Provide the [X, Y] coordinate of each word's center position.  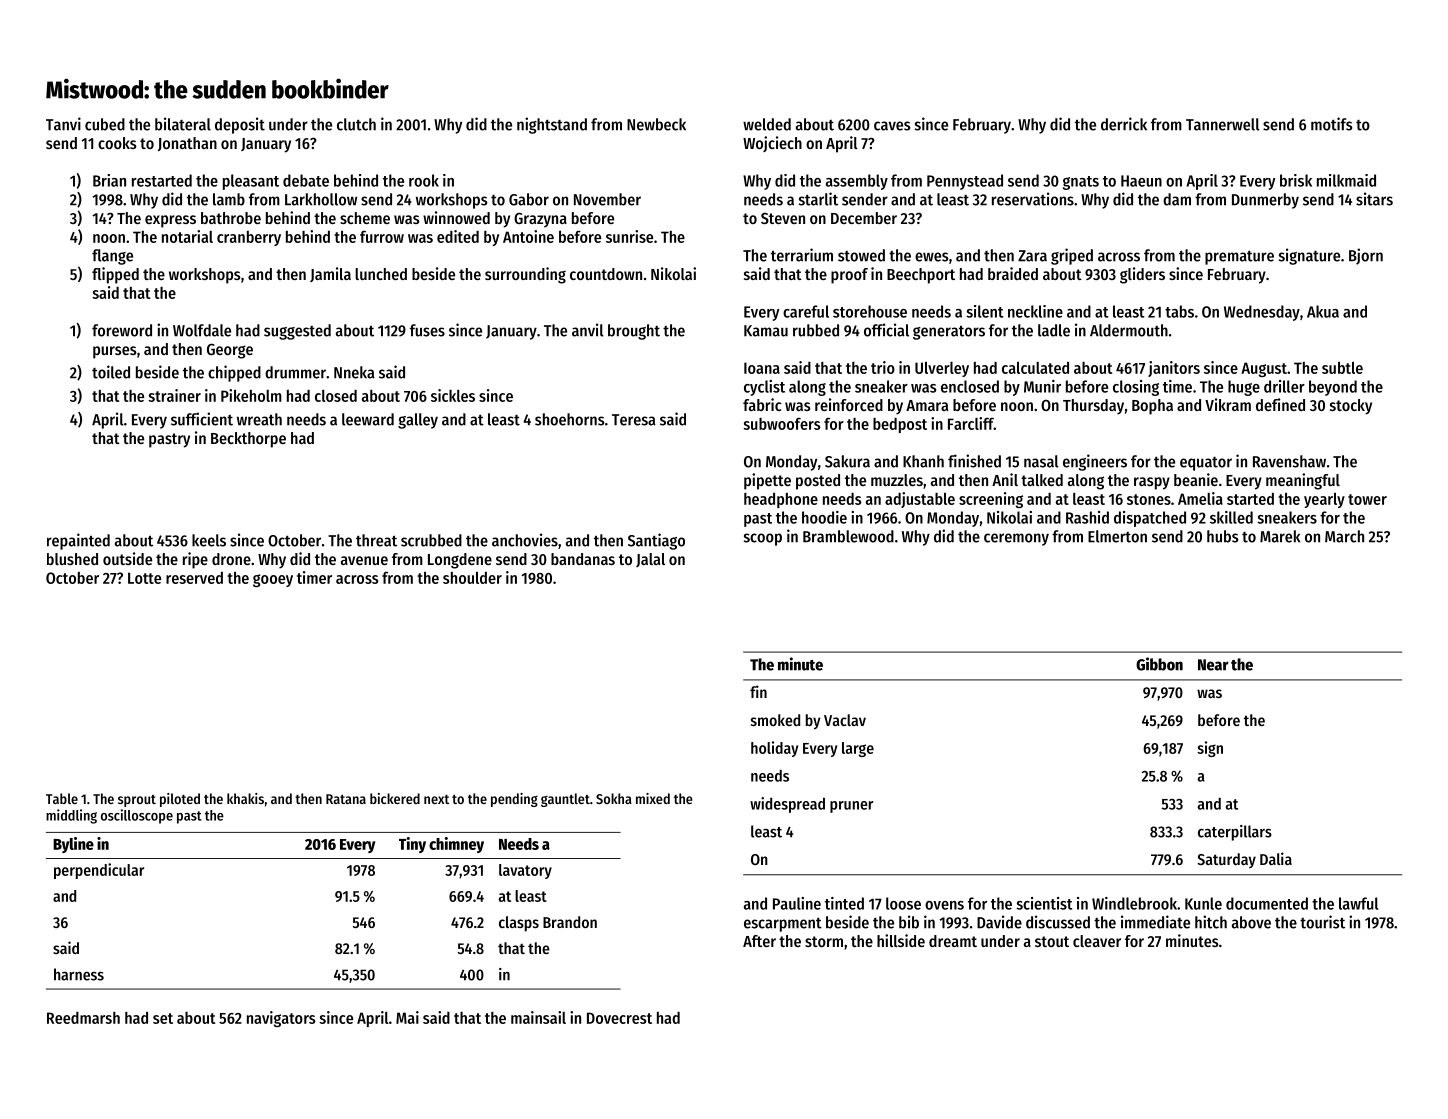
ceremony [1016, 539]
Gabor [529, 199]
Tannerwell [1223, 124]
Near [1213, 665]
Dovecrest [619, 1018]
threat [376, 540]
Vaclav [845, 720]
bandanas [583, 559]
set [163, 1018]
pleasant [251, 182]
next [436, 799]
